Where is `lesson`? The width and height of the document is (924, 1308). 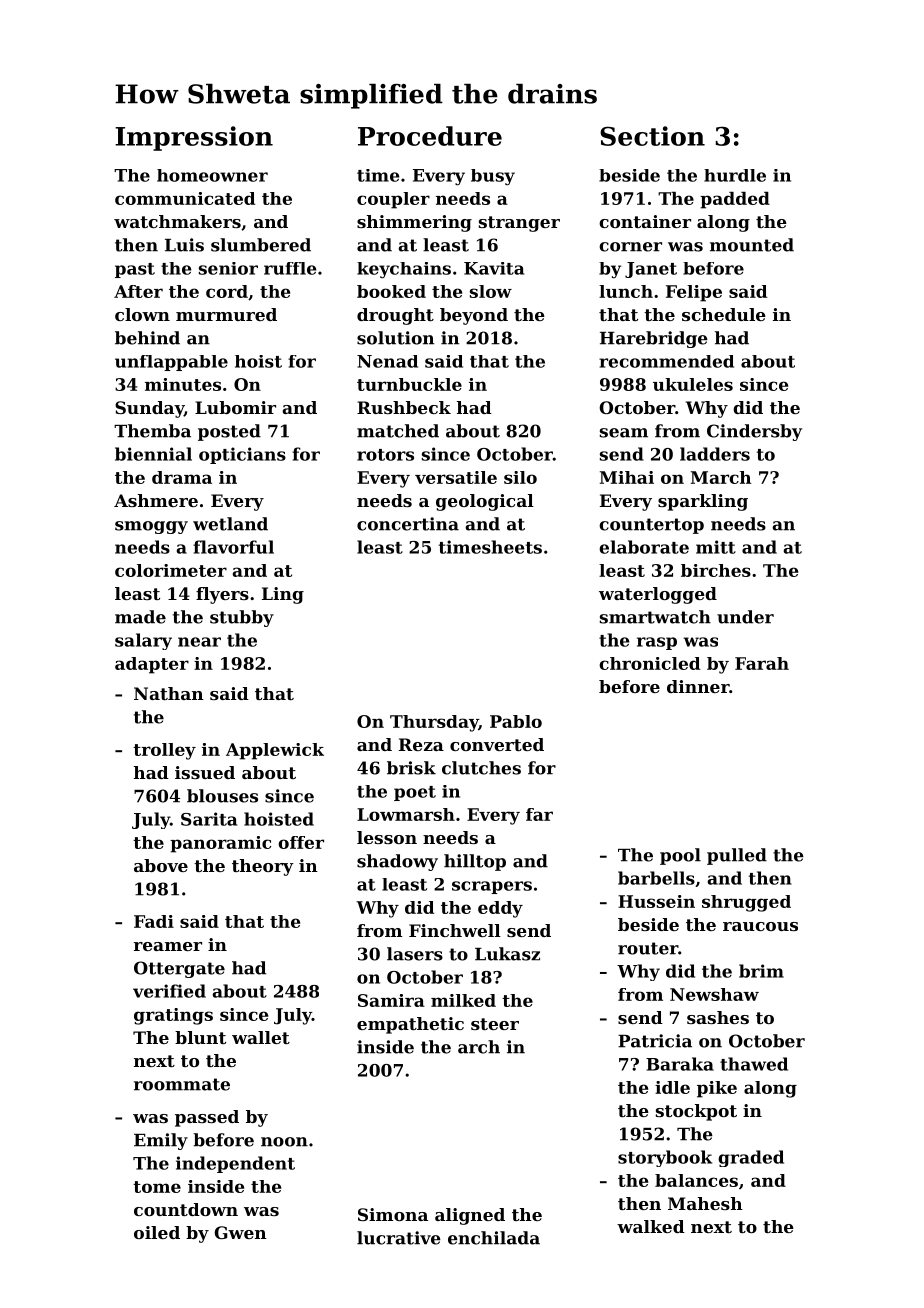 lesson is located at coordinates (387, 837).
